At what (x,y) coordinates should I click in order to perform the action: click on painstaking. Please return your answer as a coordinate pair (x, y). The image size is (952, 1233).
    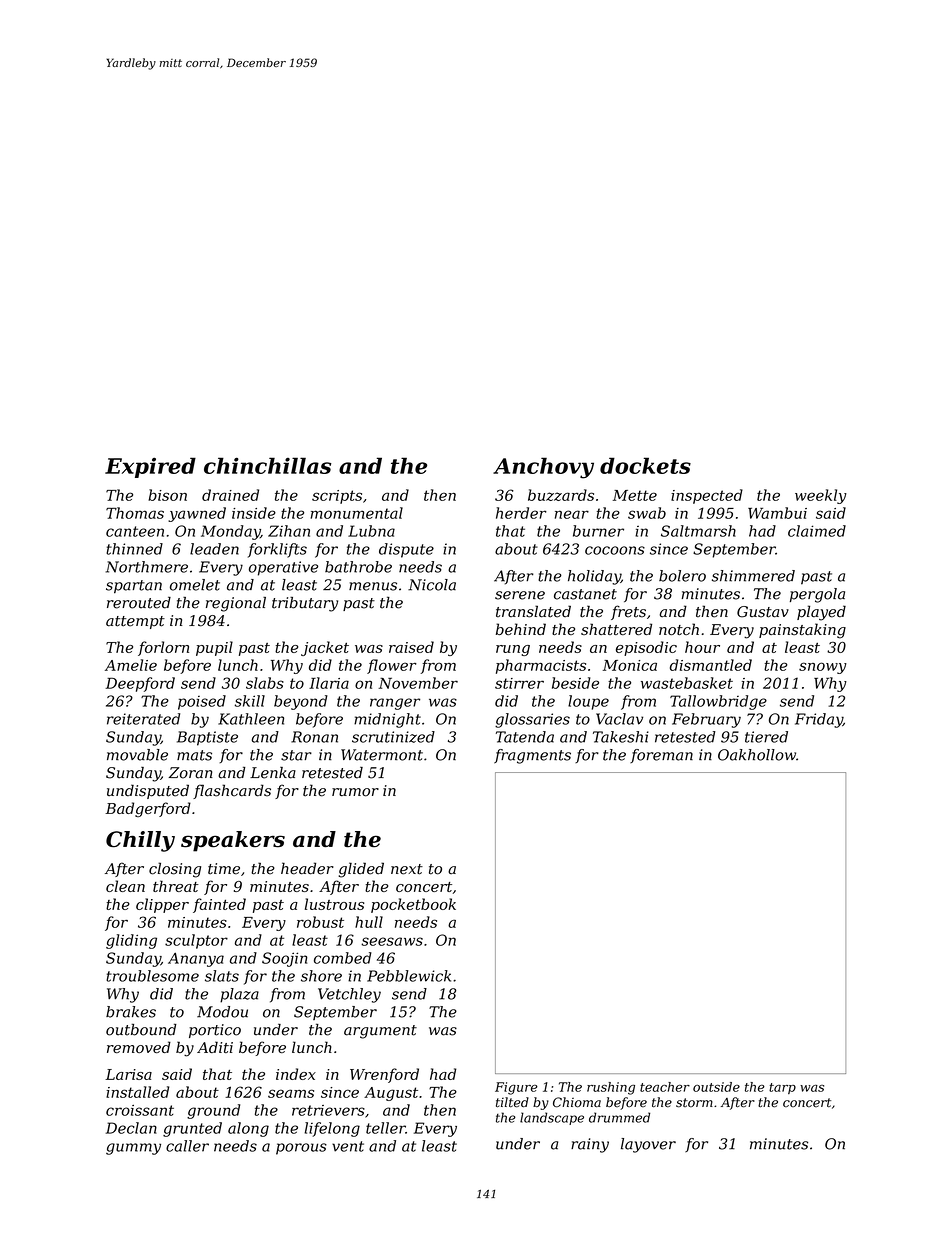
    Looking at the image, I should click on (802, 631).
